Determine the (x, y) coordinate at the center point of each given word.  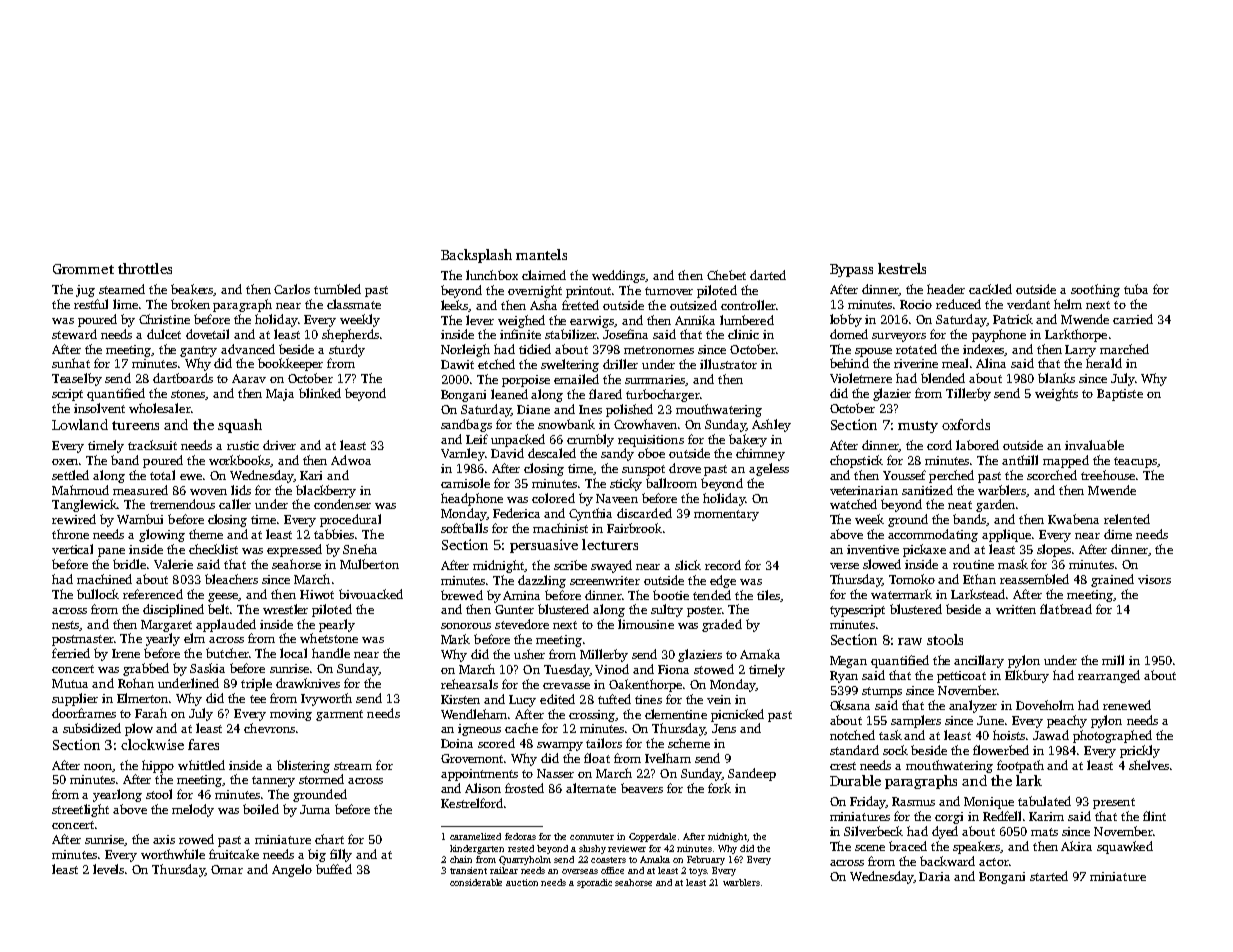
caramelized (475, 836)
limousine (646, 624)
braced (908, 846)
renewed (1127, 705)
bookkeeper (290, 364)
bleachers (231, 579)
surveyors (899, 337)
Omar (227, 869)
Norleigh (465, 350)
